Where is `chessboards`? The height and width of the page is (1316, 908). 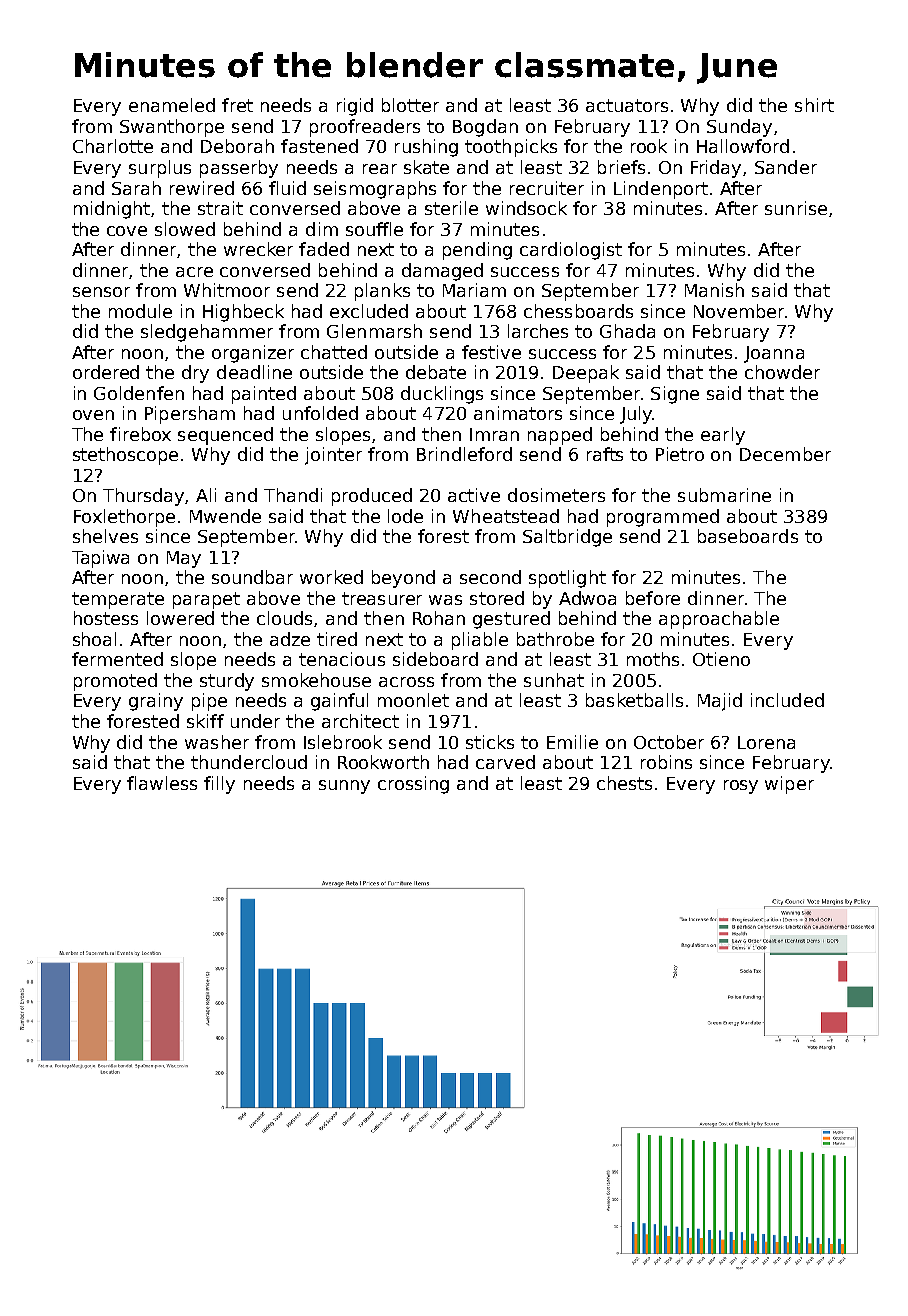 chessboards is located at coordinates (578, 311).
